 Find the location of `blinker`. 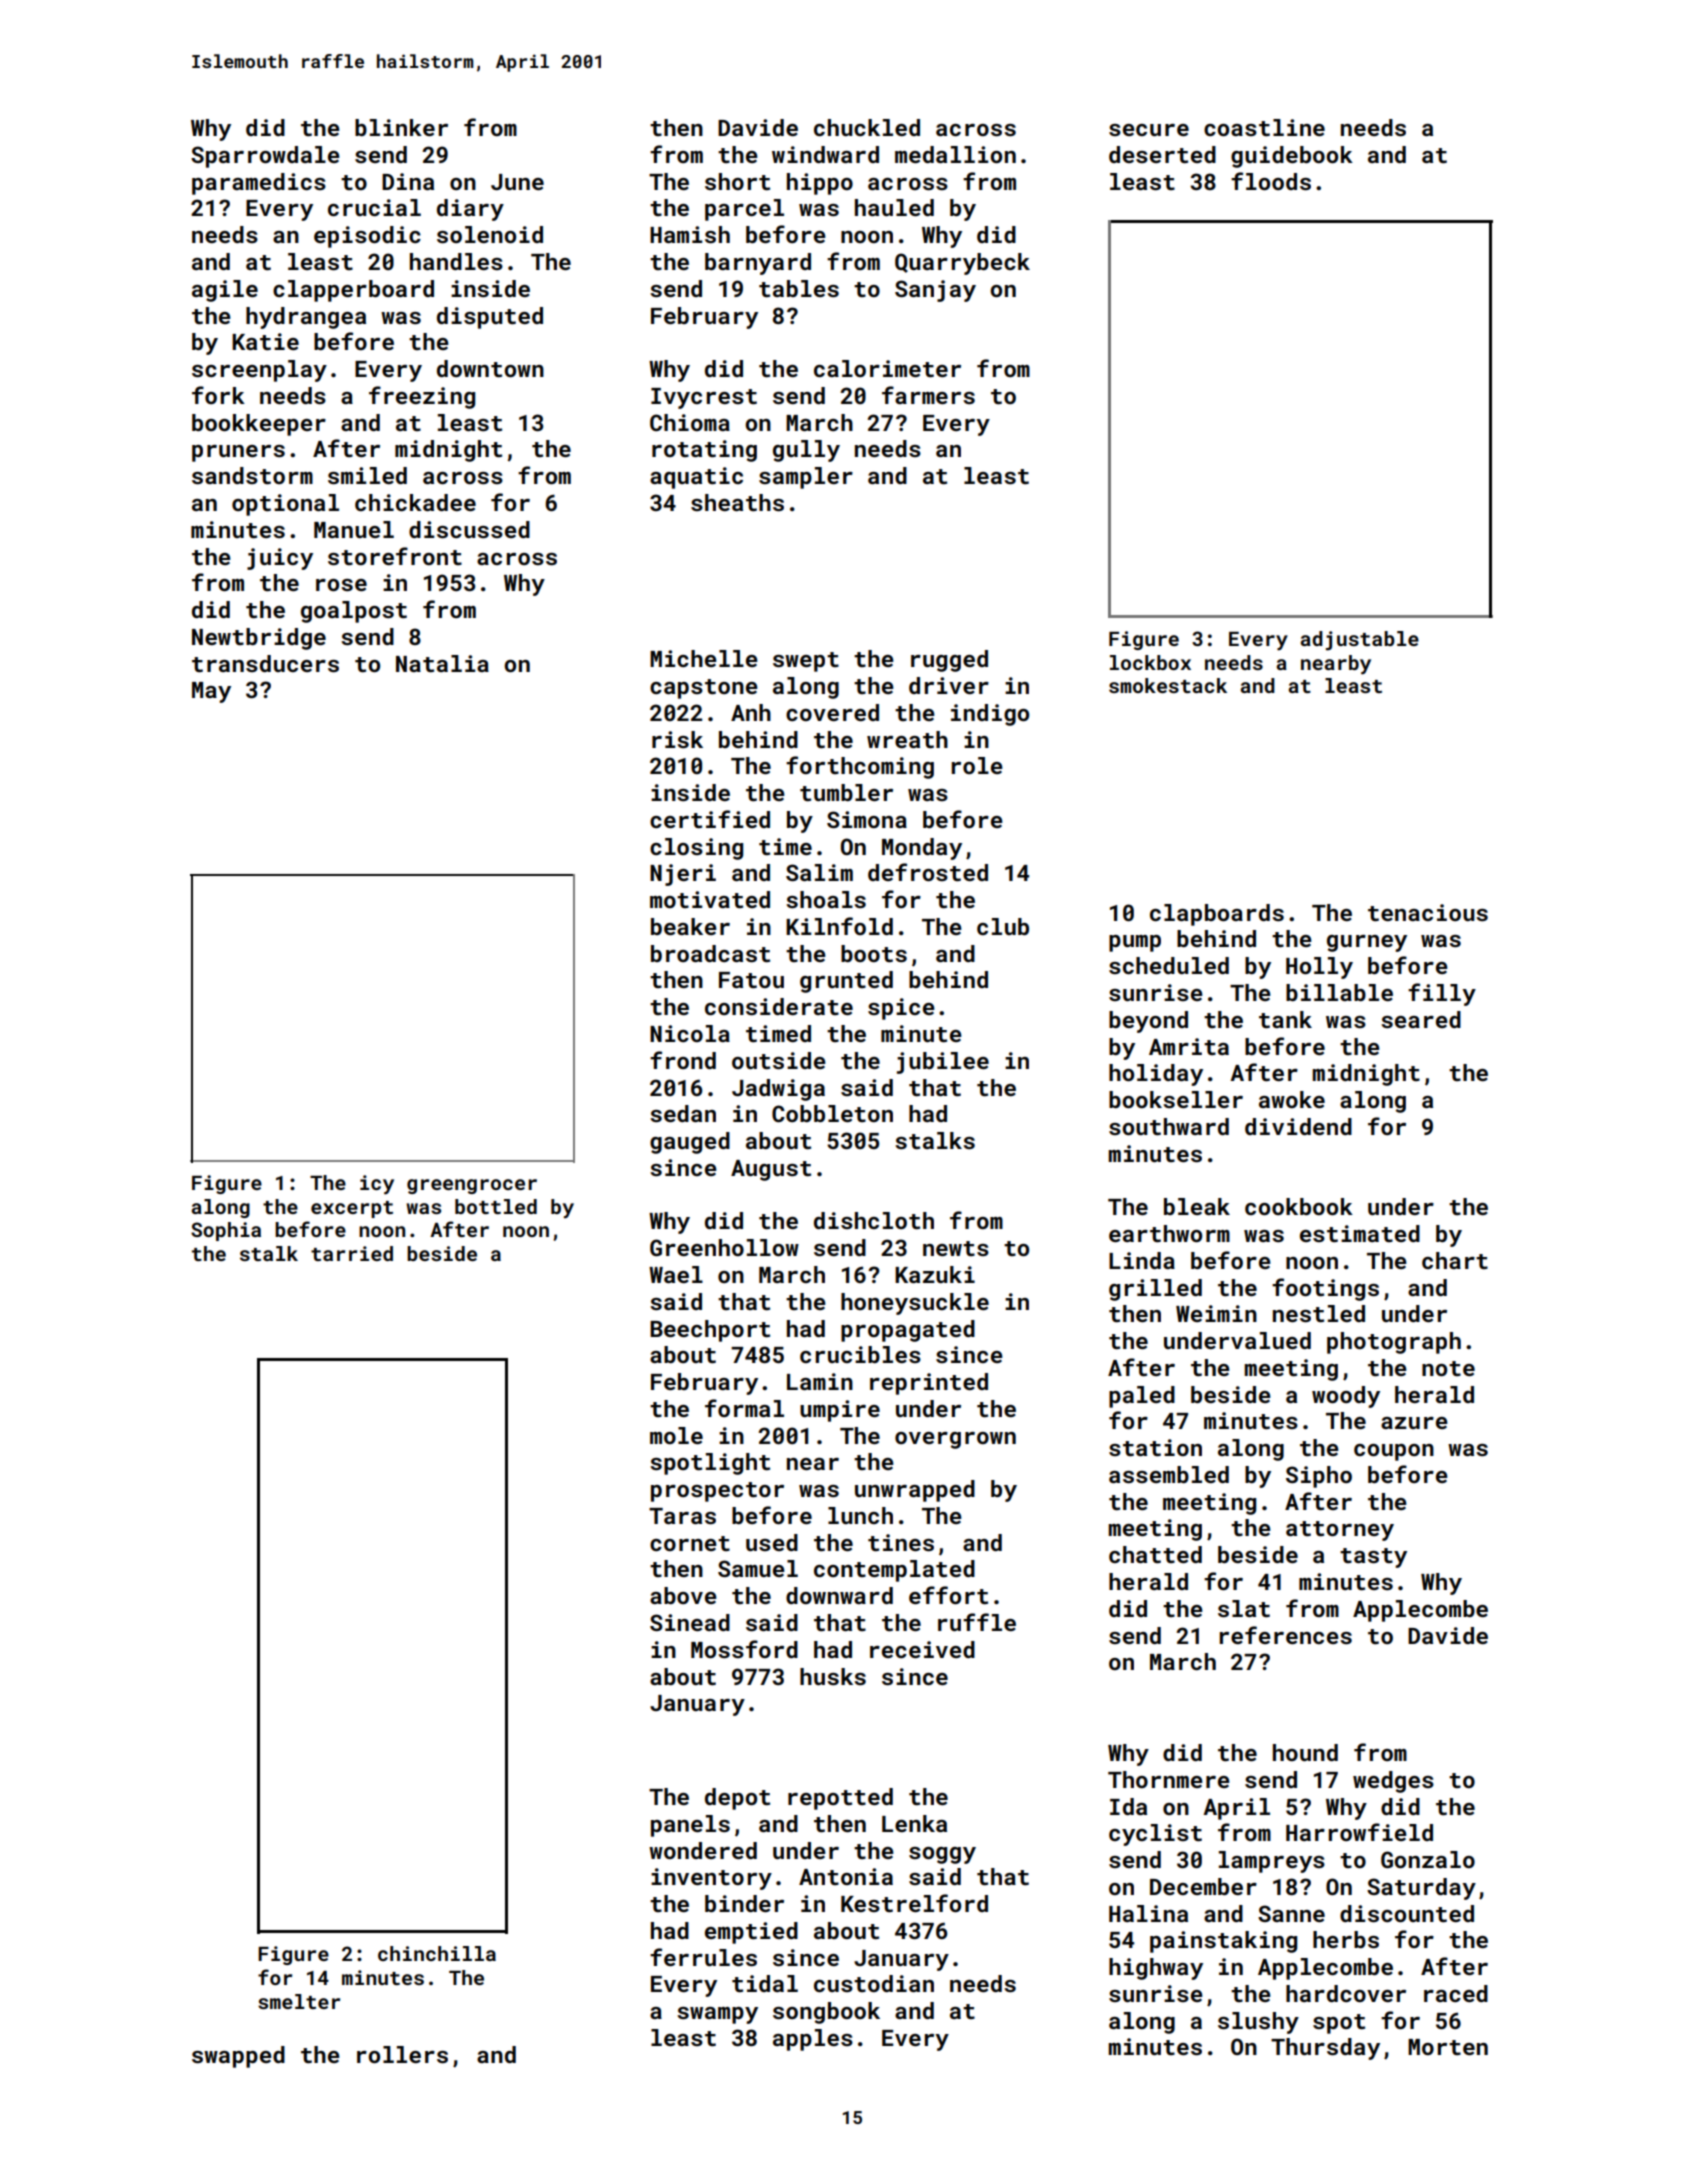

blinker is located at coordinates (401, 127).
